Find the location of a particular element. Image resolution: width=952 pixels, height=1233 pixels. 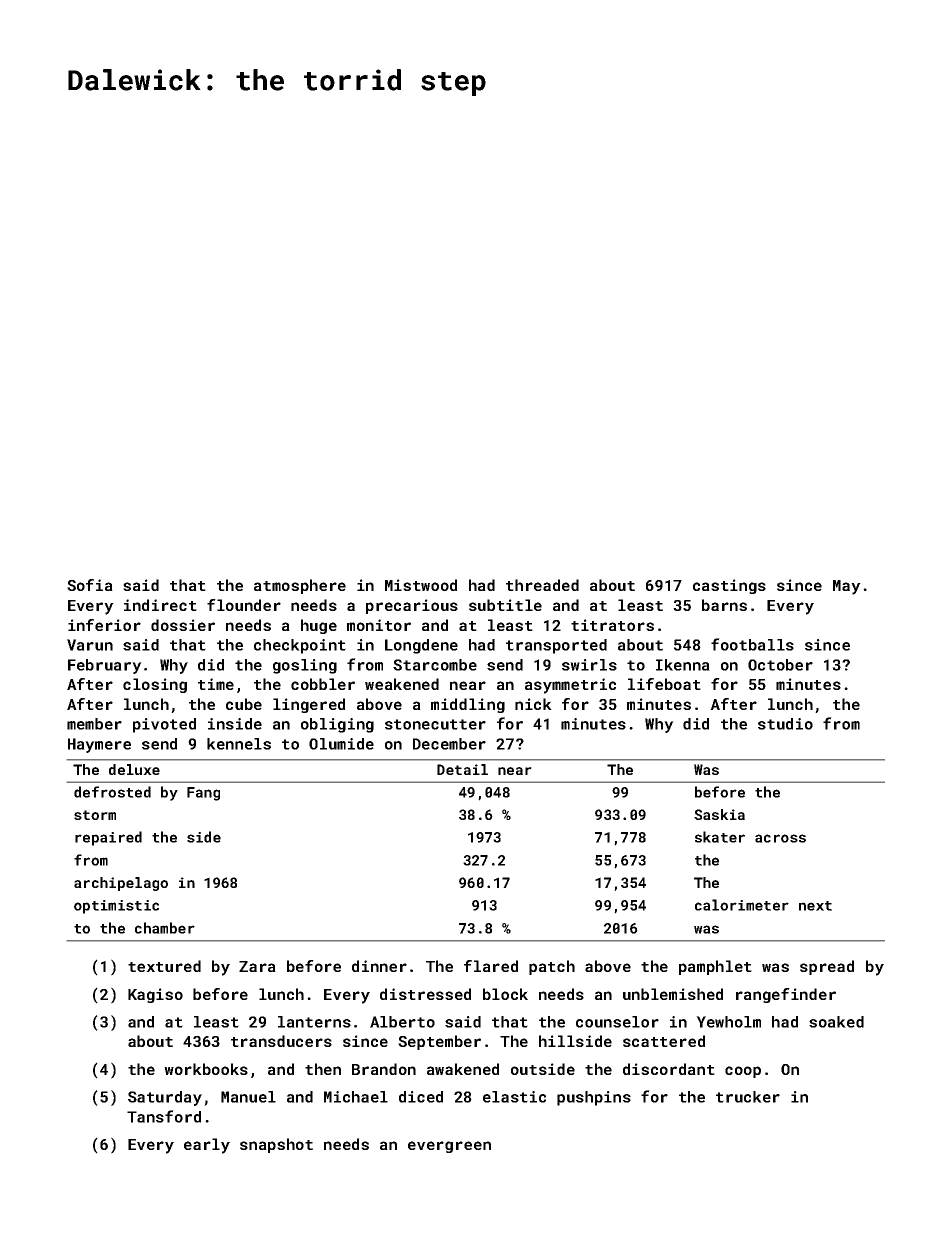

studio is located at coordinates (785, 724).
